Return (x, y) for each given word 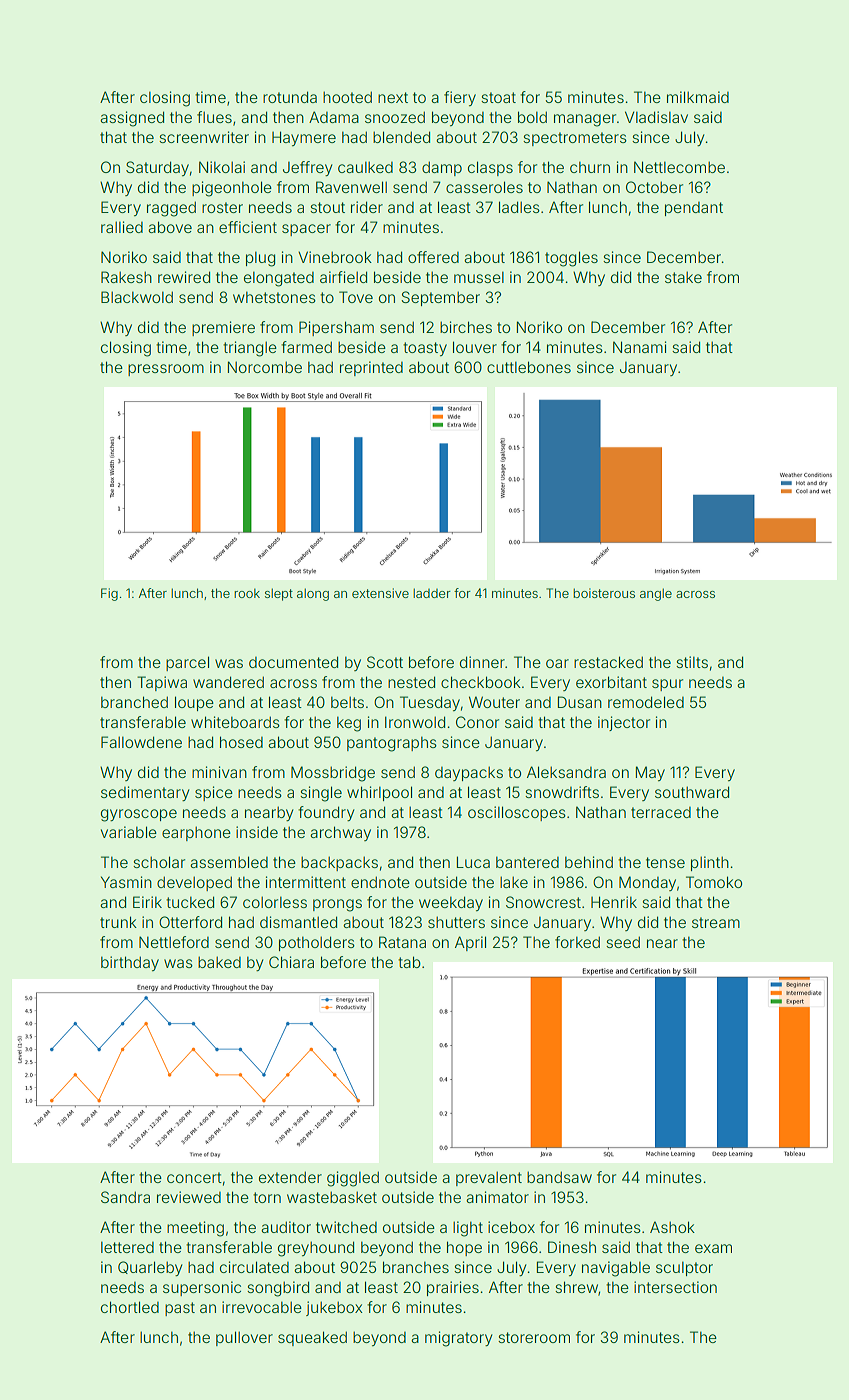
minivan (219, 772)
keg (349, 724)
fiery (460, 98)
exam (713, 1248)
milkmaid (698, 97)
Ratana (402, 942)
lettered (127, 1247)
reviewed (189, 1197)
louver (475, 347)
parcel (187, 663)
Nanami (639, 347)
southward (692, 792)
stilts (692, 662)
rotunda (290, 97)
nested (411, 682)
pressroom (166, 370)
